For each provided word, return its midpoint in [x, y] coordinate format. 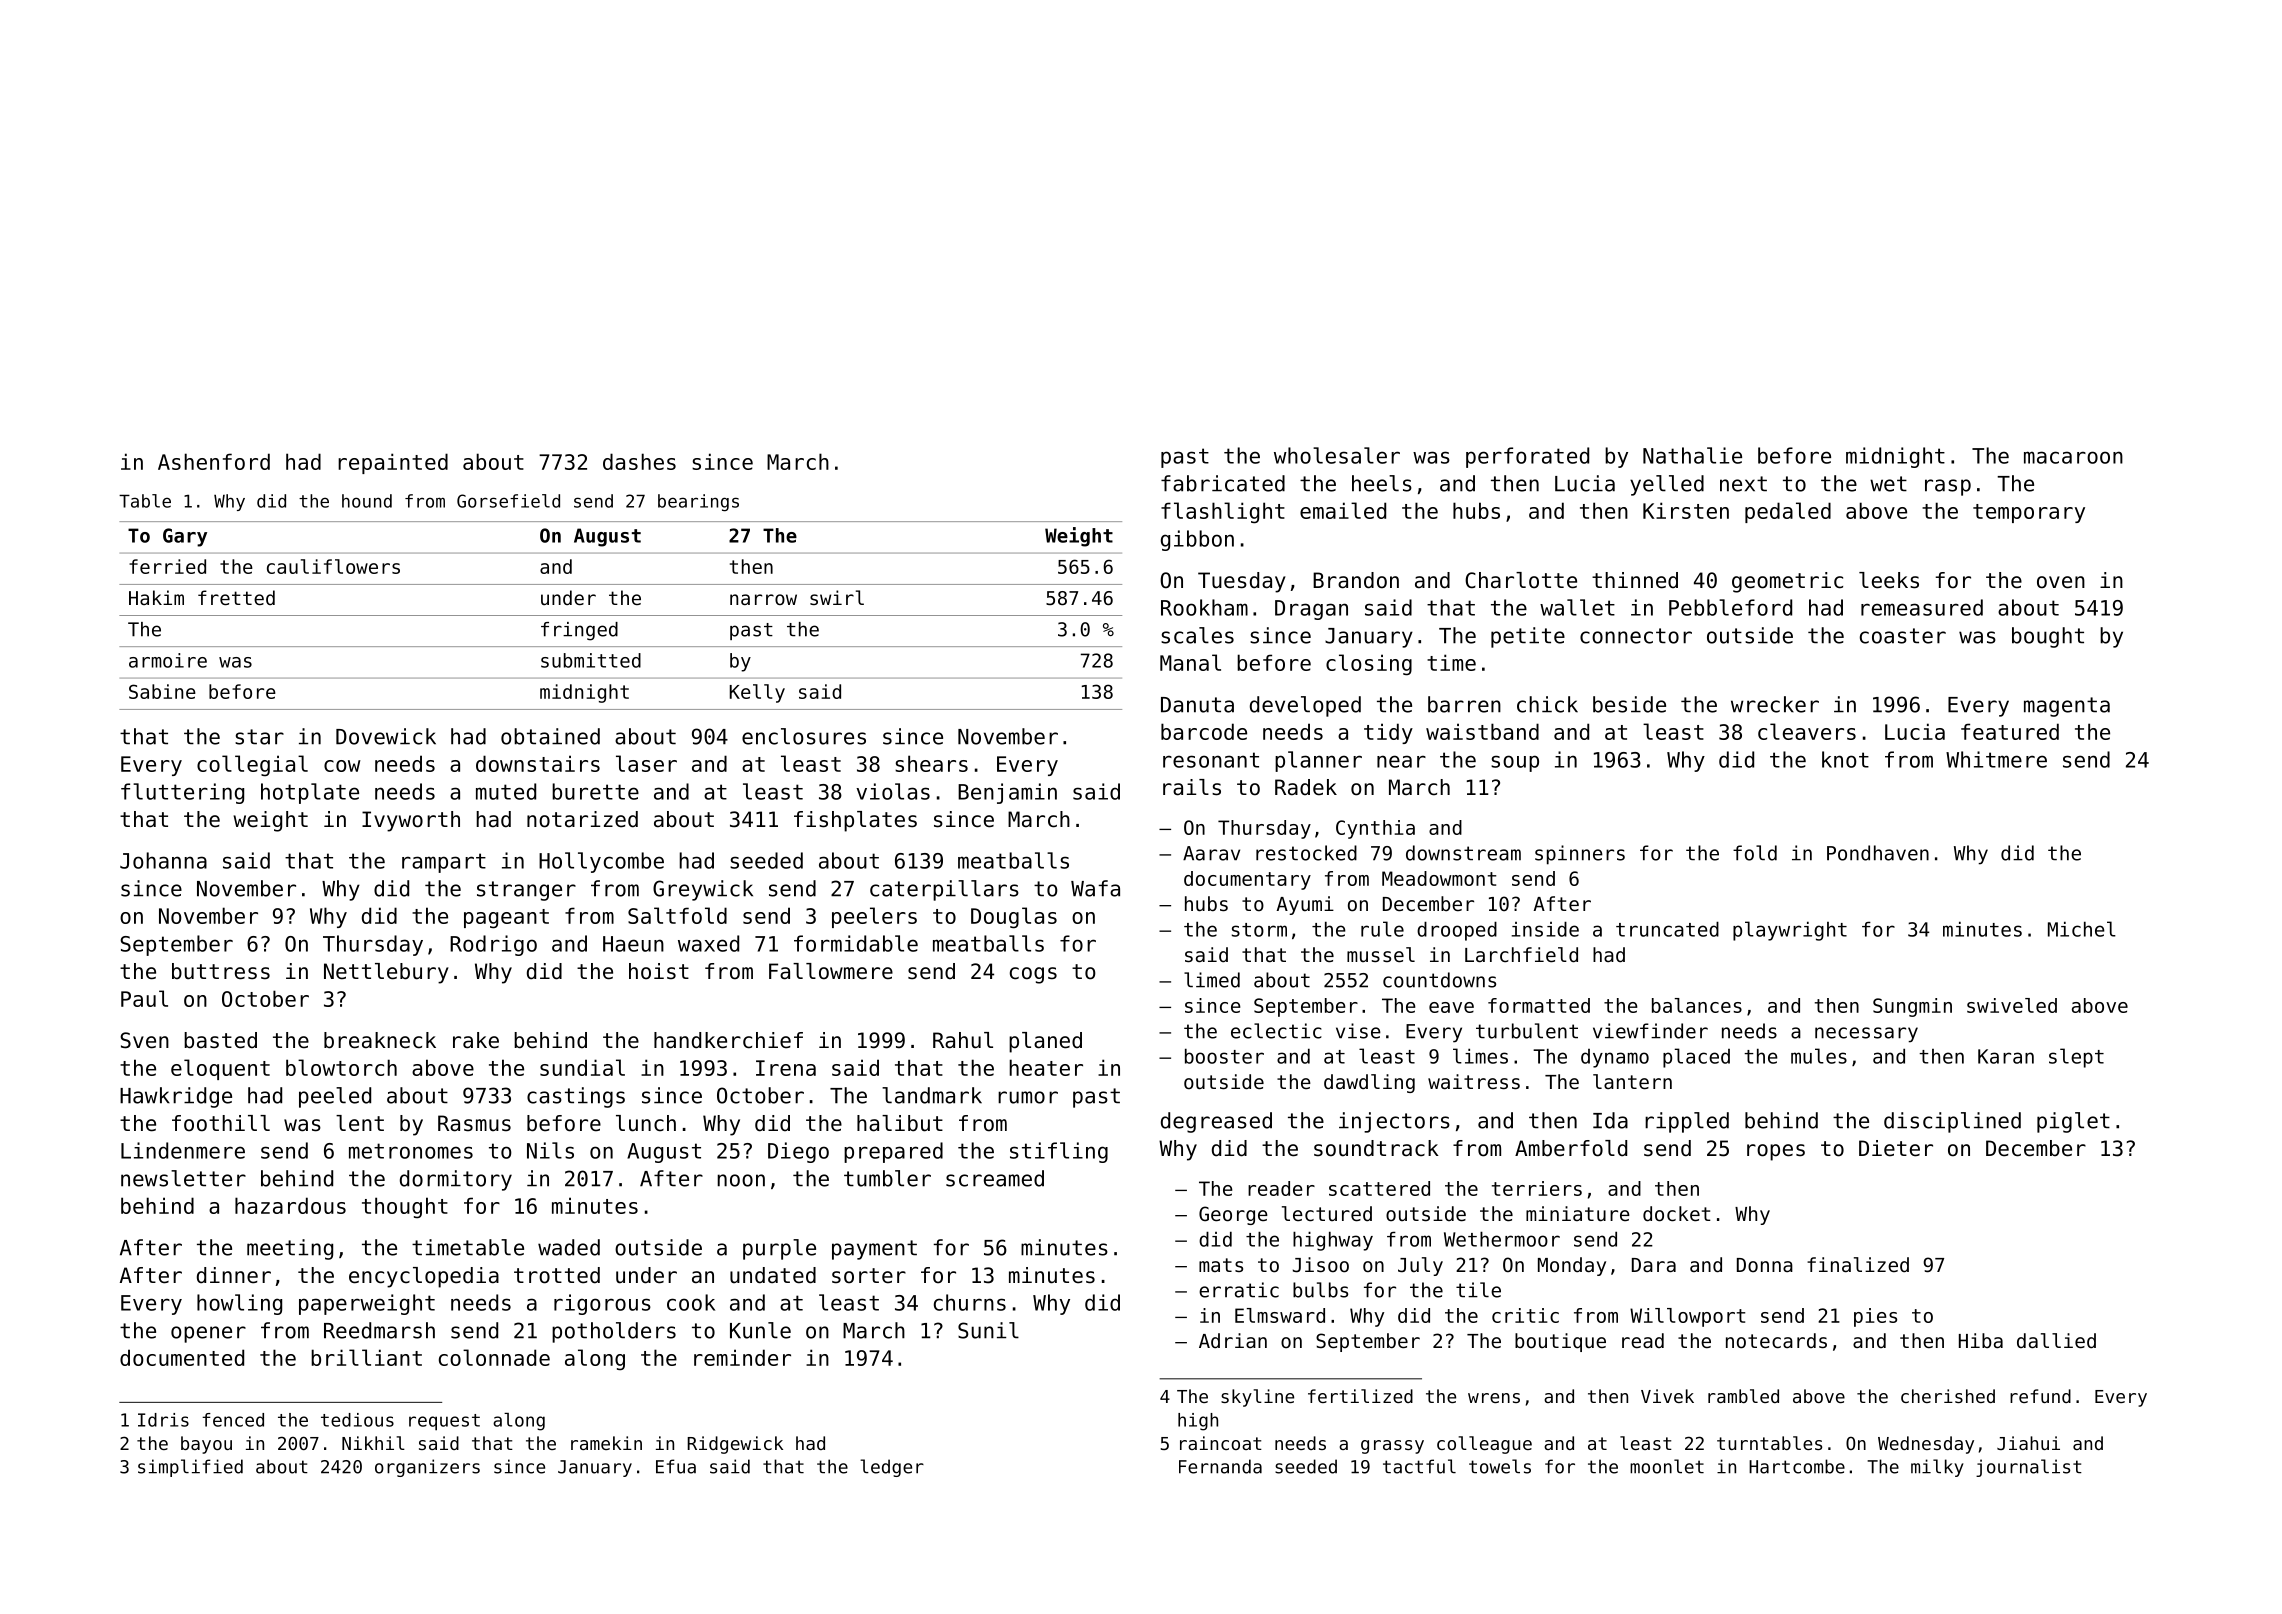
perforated [1527, 457]
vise [1358, 1031]
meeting [290, 1249]
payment [874, 1250]
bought [2048, 637]
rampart [444, 863]
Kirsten [1686, 510]
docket [1677, 1214]
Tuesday [1242, 582]
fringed [579, 631]
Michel [2082, 929]
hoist [659, 971]
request [444, 1422]
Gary [185, 537]
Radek [1306, 787]
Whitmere [1996, 759]
